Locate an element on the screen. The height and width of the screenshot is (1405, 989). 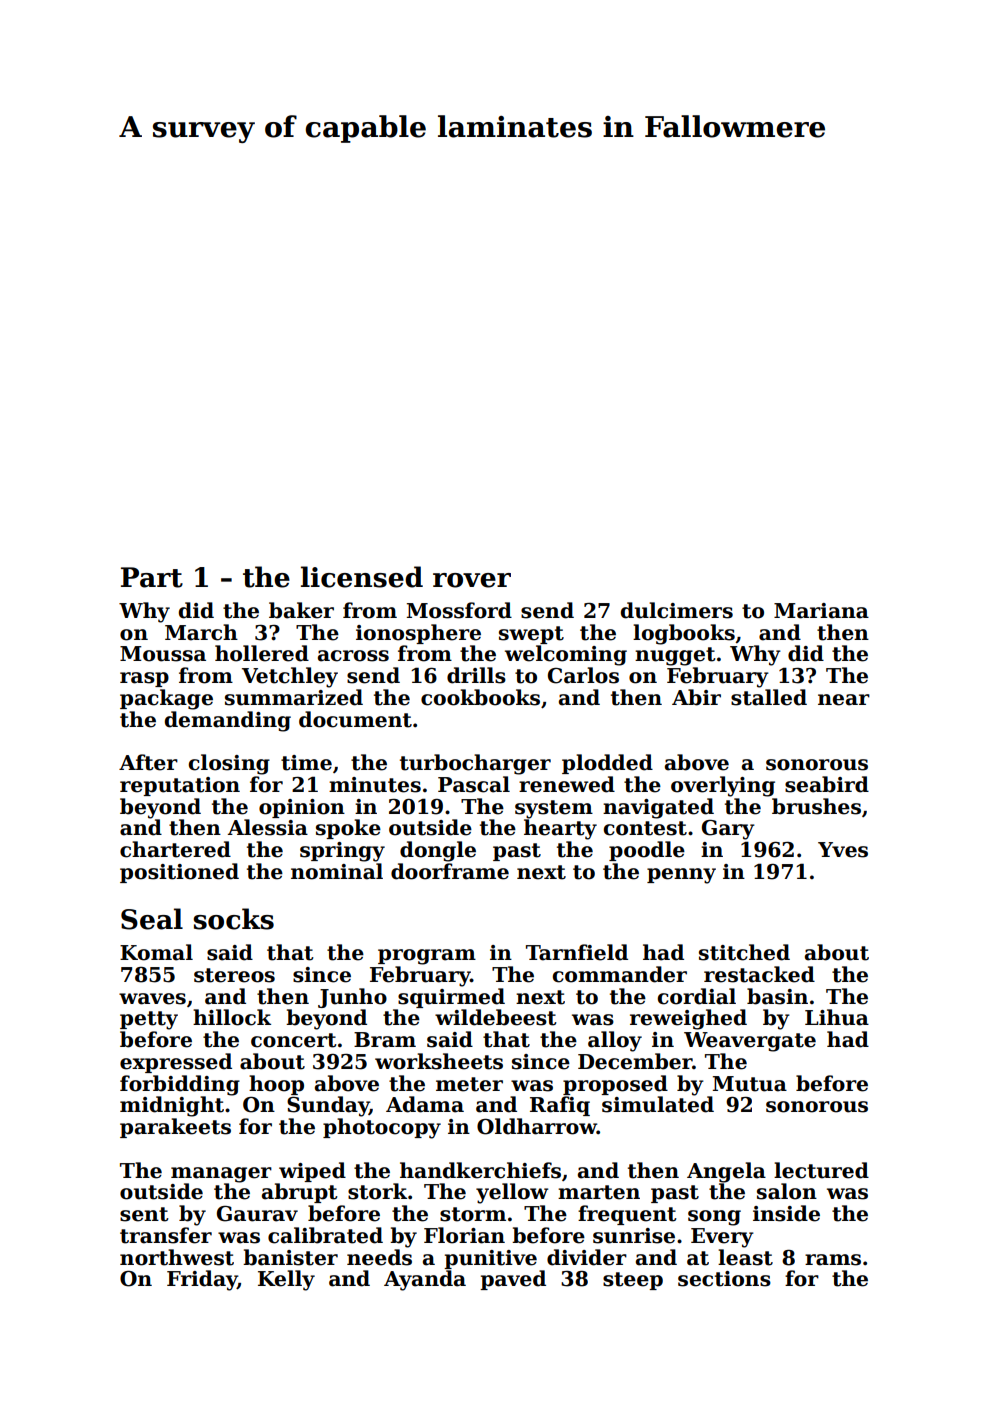
Mutua is located at coordinates (750, 1084).
